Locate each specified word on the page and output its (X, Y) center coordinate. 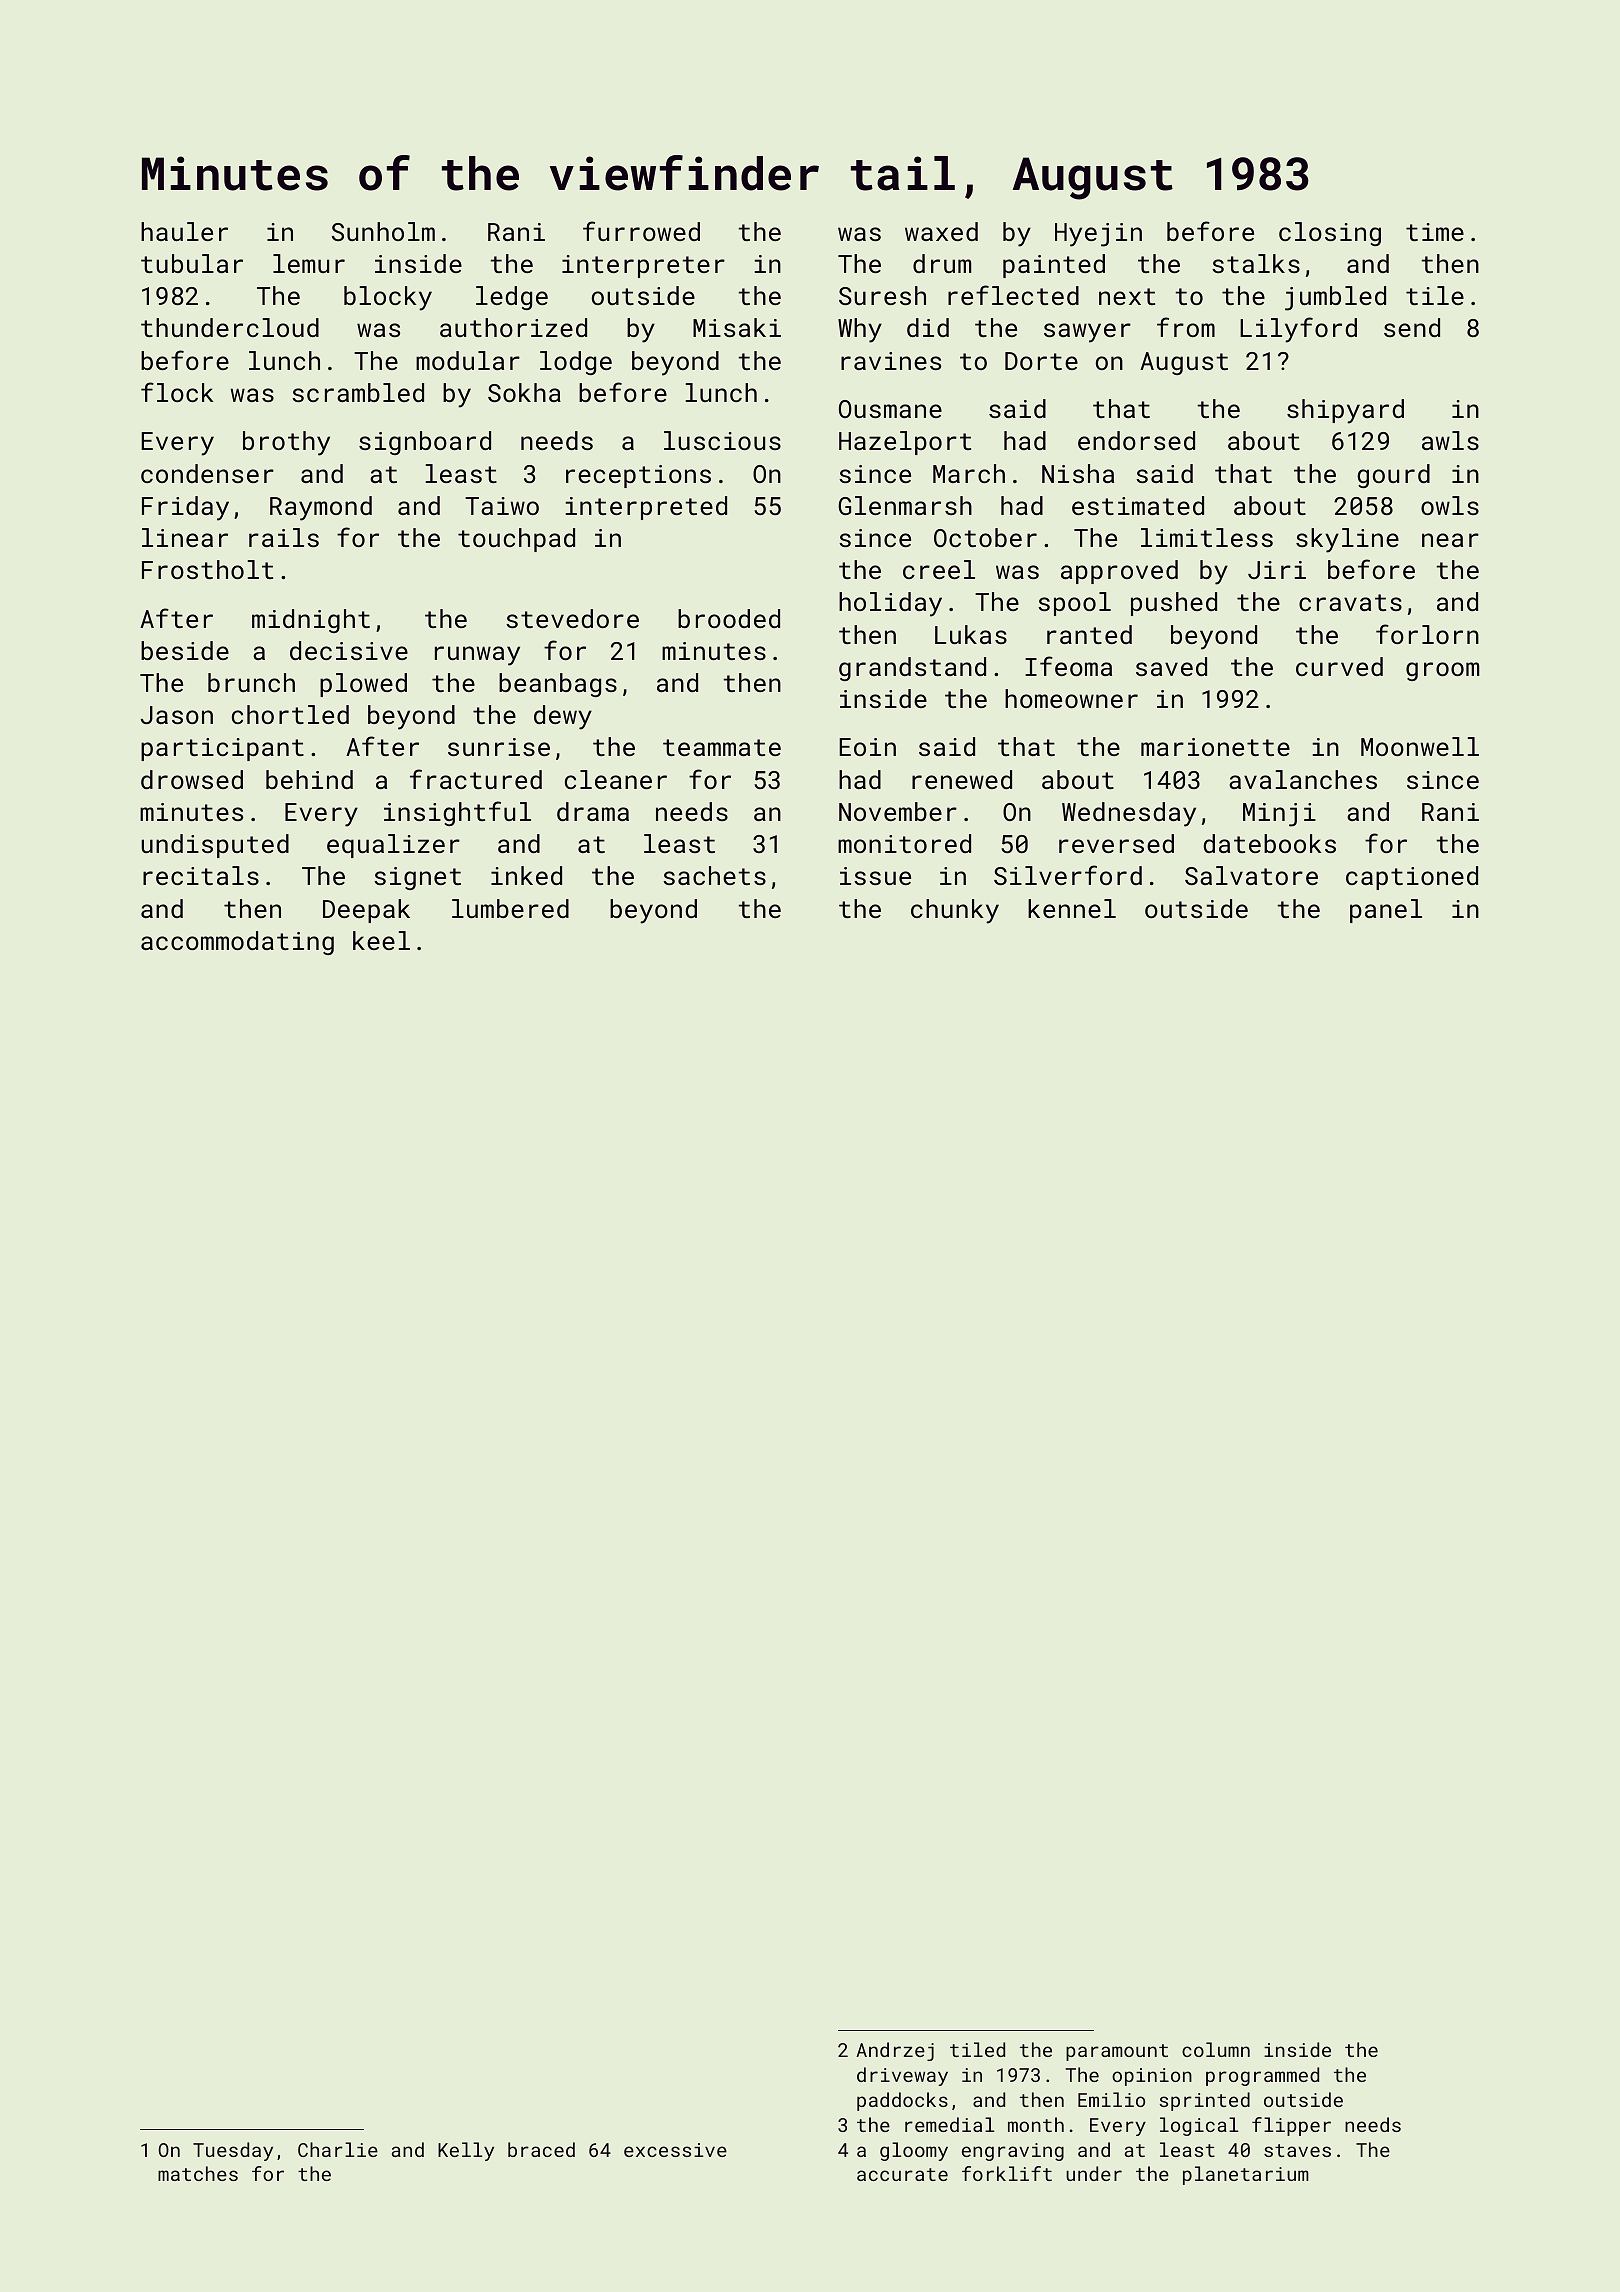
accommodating (237, 943)
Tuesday (233, 2151)
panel (1386, 911)
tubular (192, 263)
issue (875, 876)
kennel (1072, 908)
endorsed (1136, 440)
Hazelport (905, 443)
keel (381, 940)
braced (541, 2149)
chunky (955, 911)
